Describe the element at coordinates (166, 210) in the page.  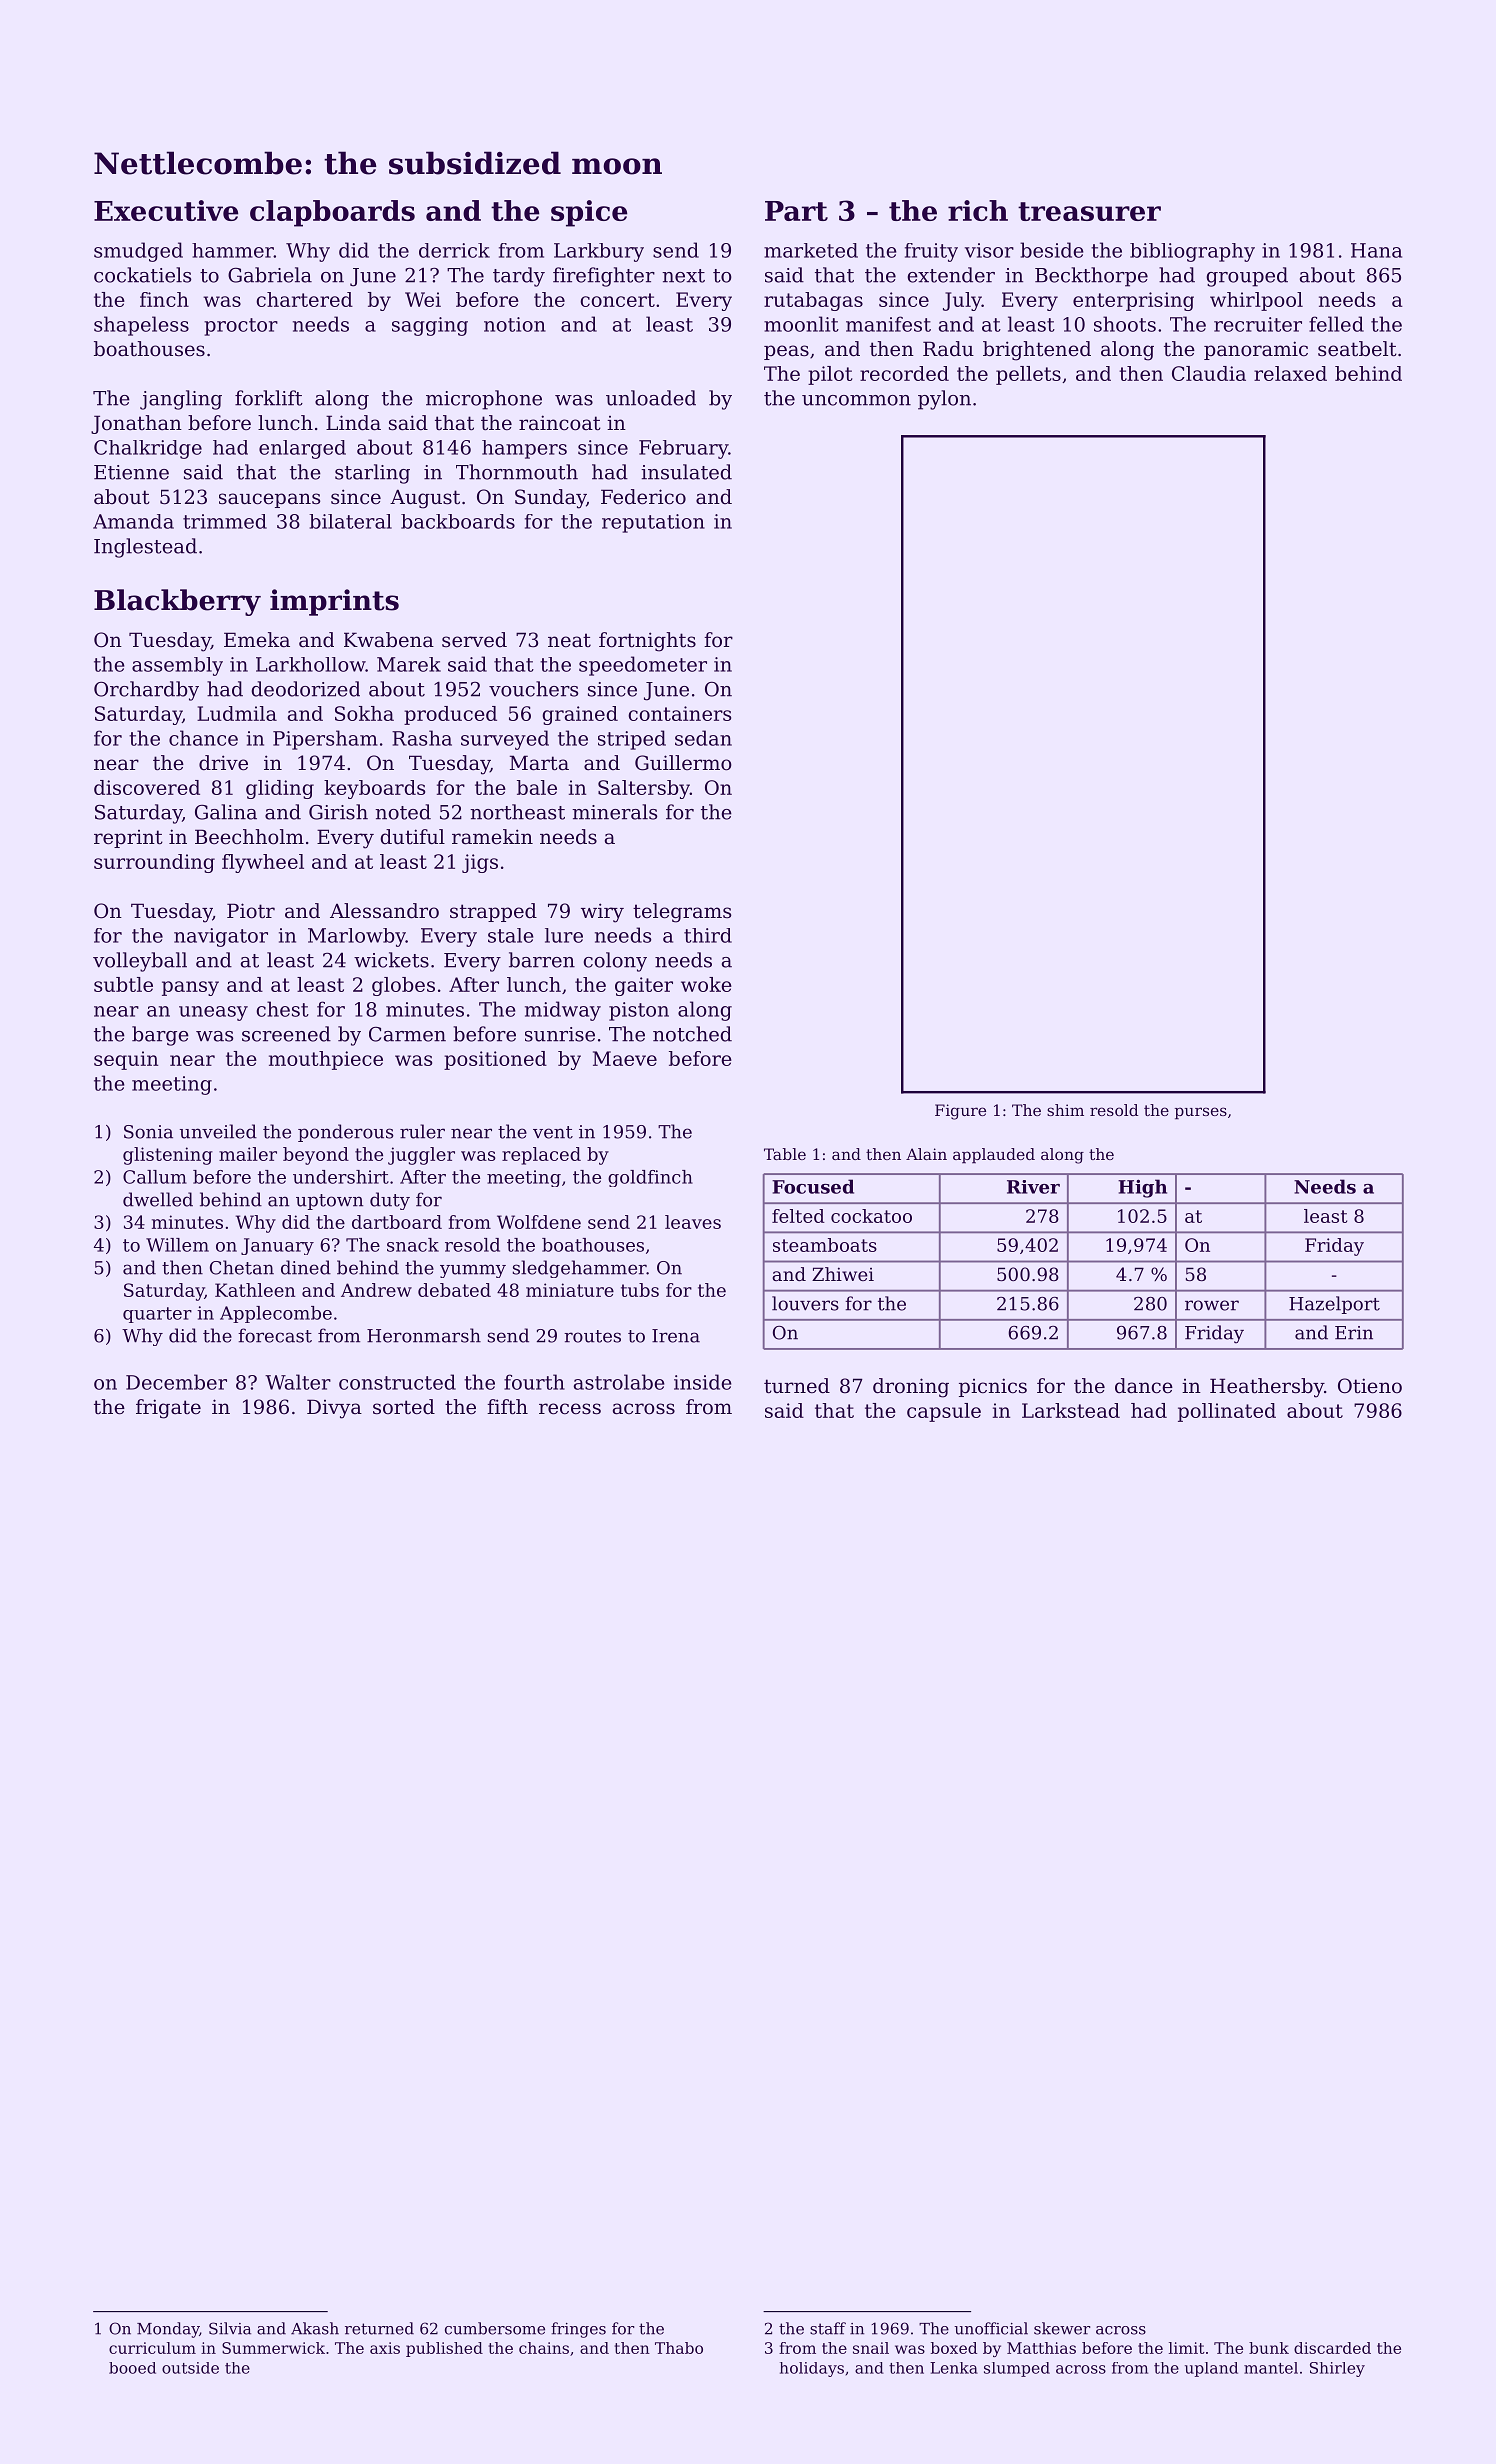
I see `Executive` at that location.
